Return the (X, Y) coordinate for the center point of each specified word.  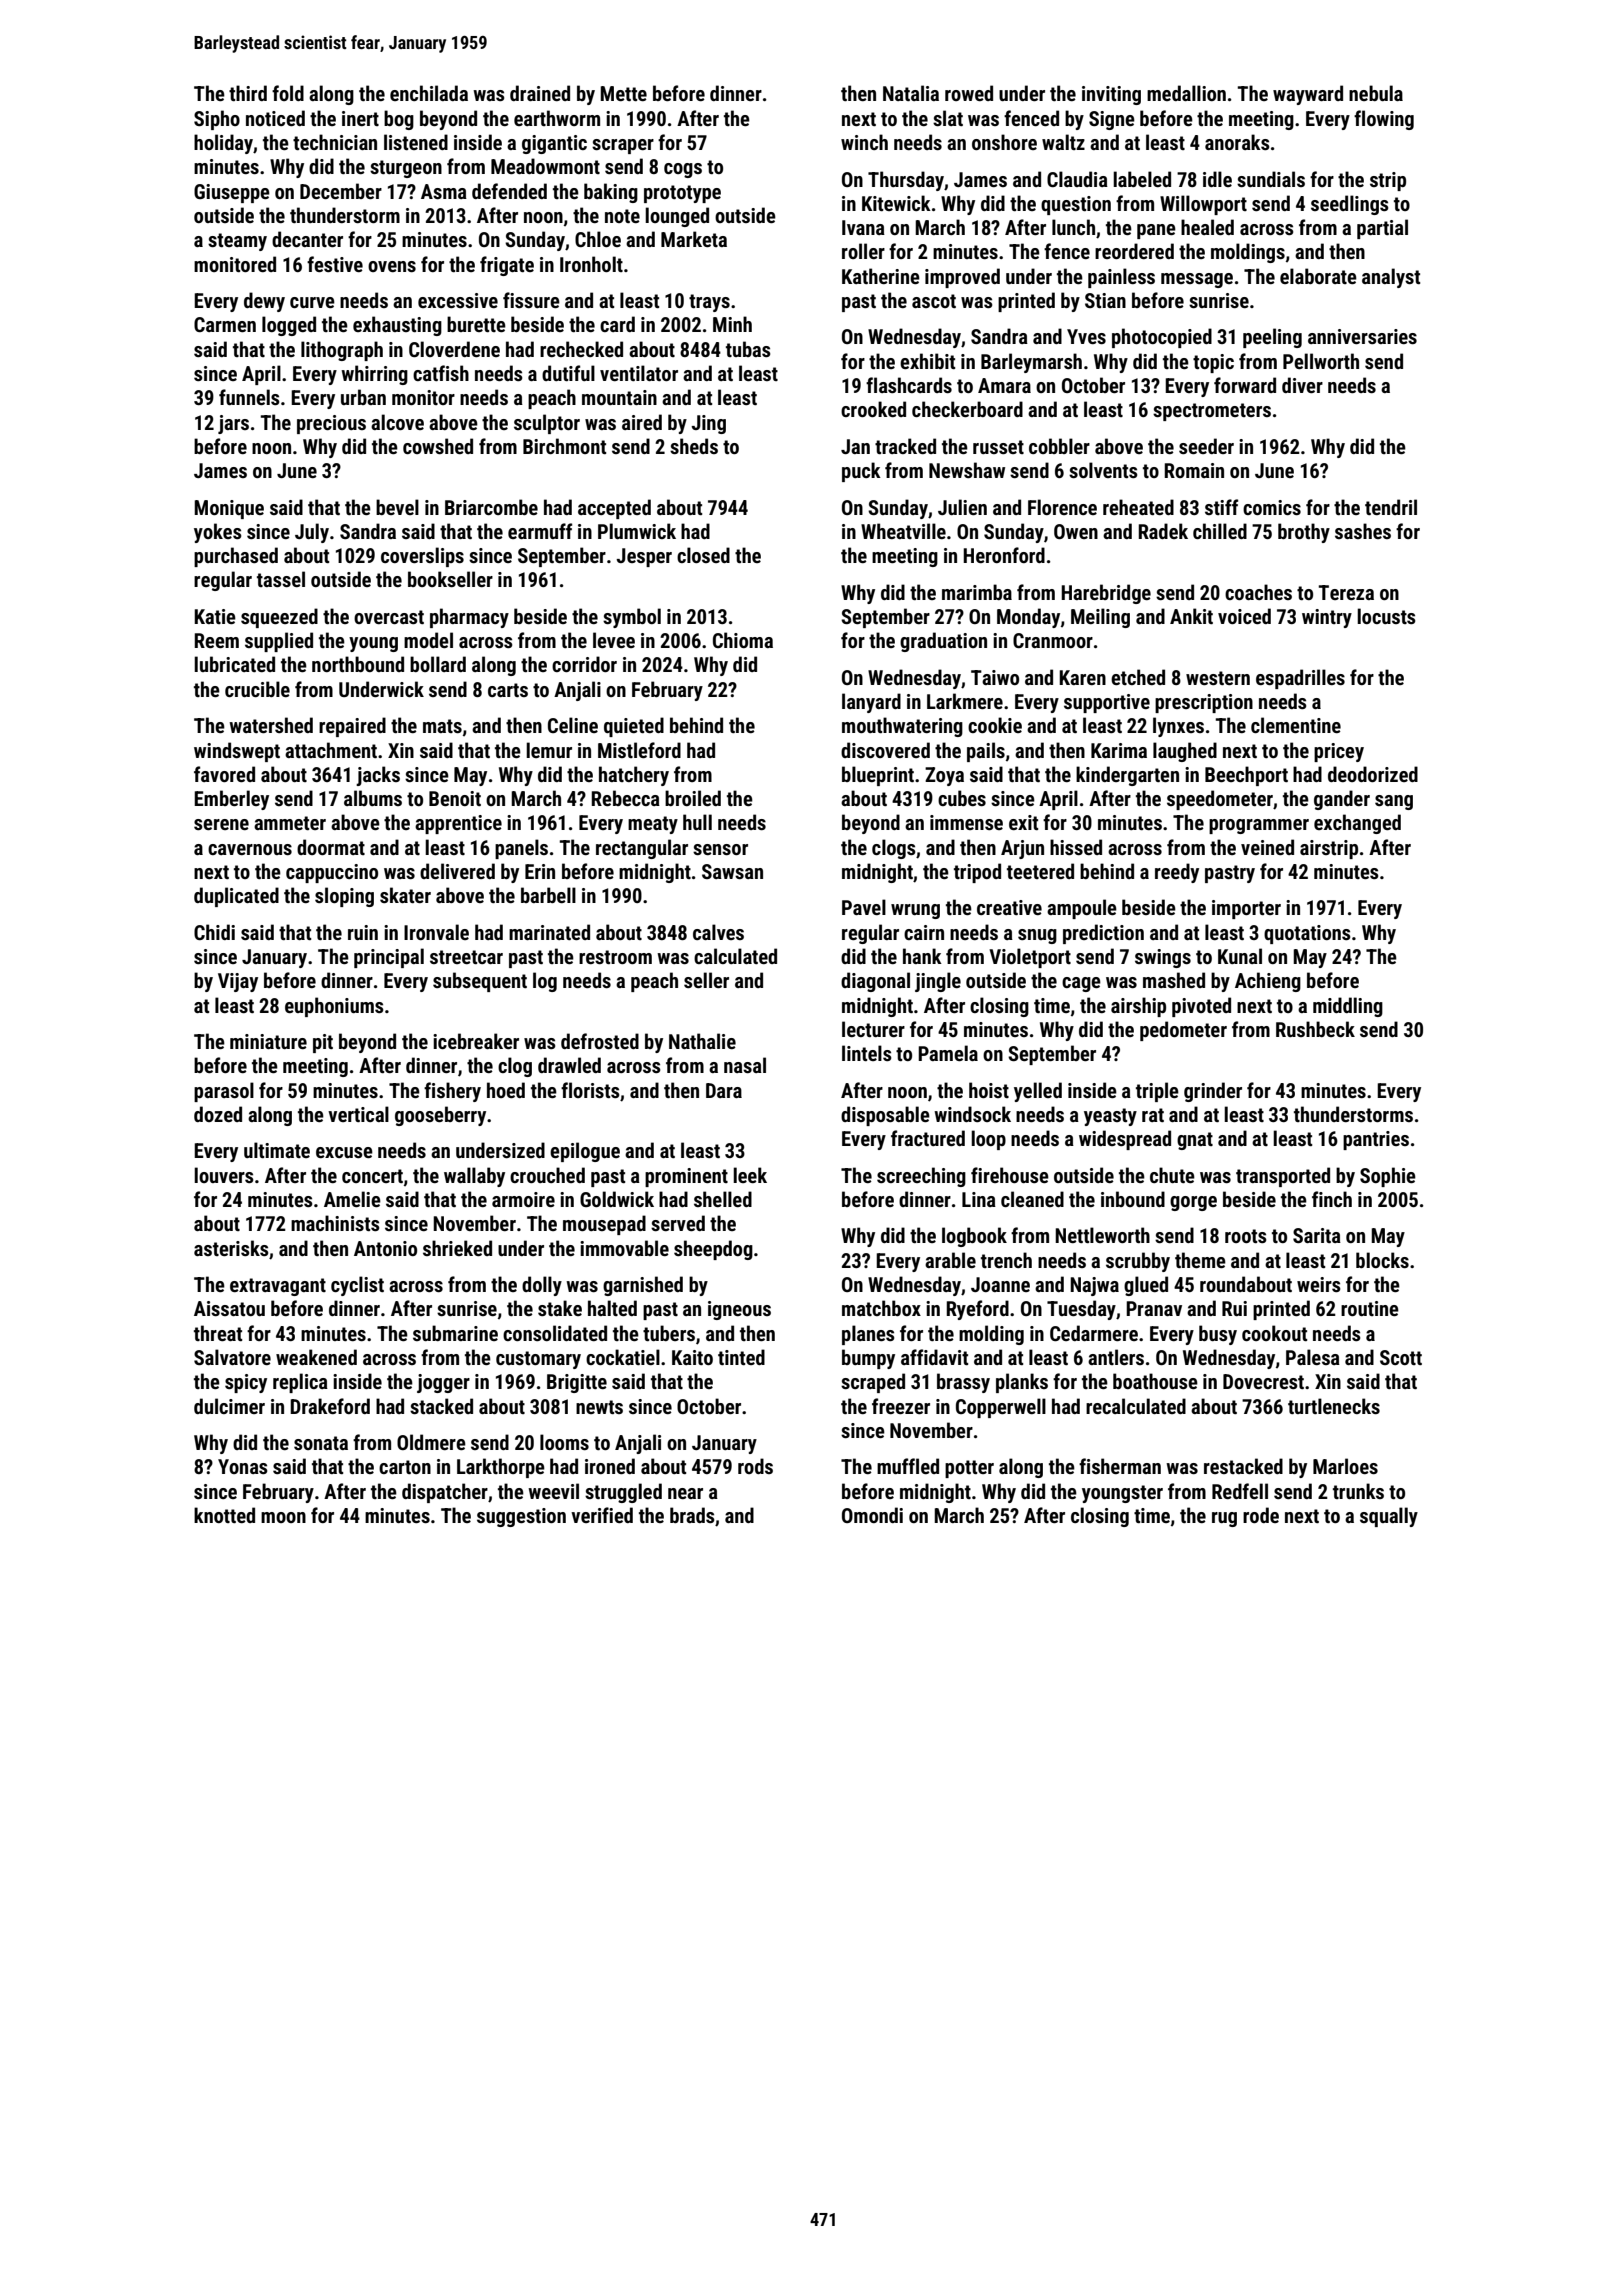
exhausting (397, 326)
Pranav (1154, 1308)
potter (969, 1469)
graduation (943, 642)
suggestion (521, 1517)
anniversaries (1362, 336)
